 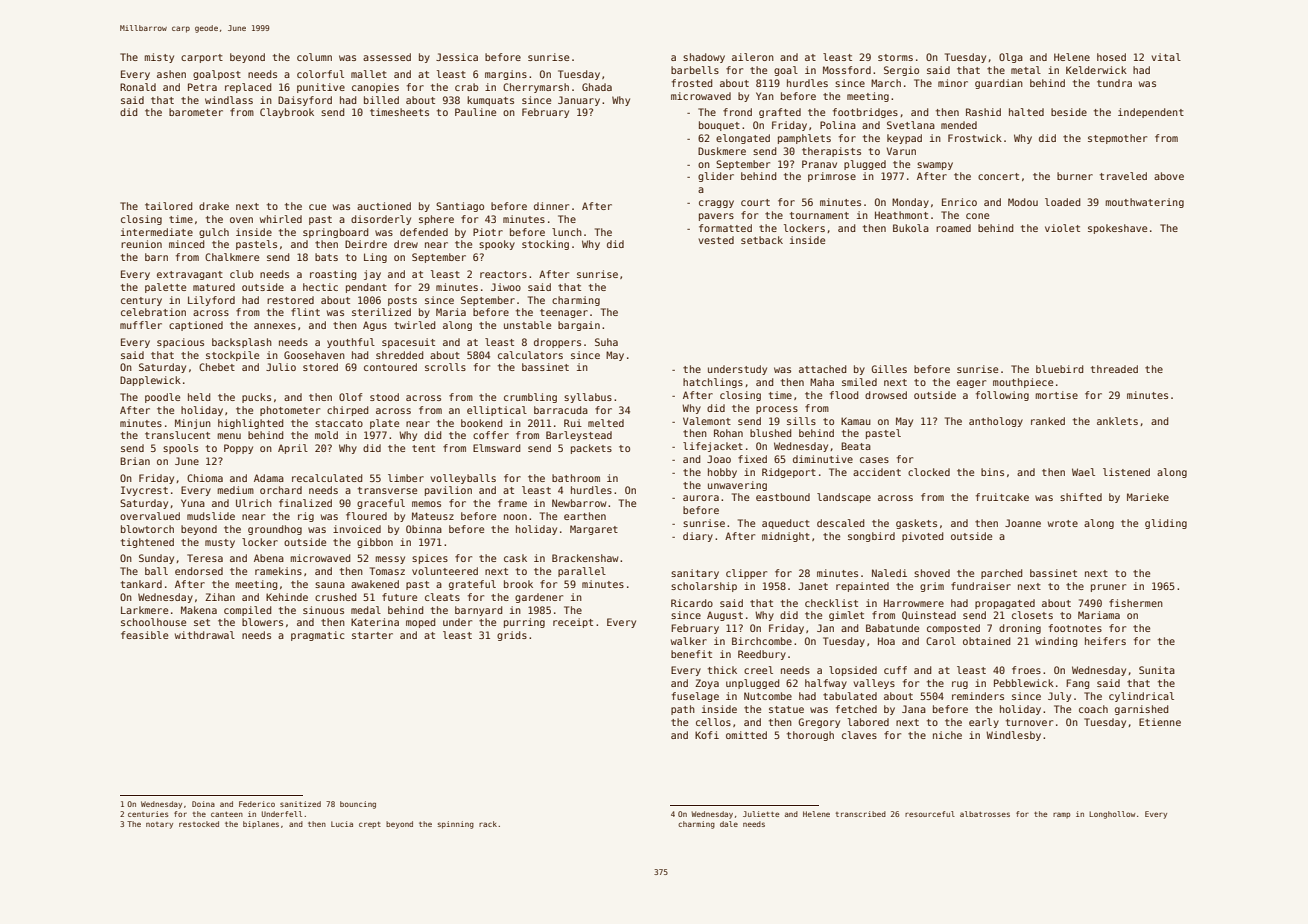 What do you see at coordinates (743, 139) in the screenshot?
I see `elongated` at bounding box center [743, 139].
